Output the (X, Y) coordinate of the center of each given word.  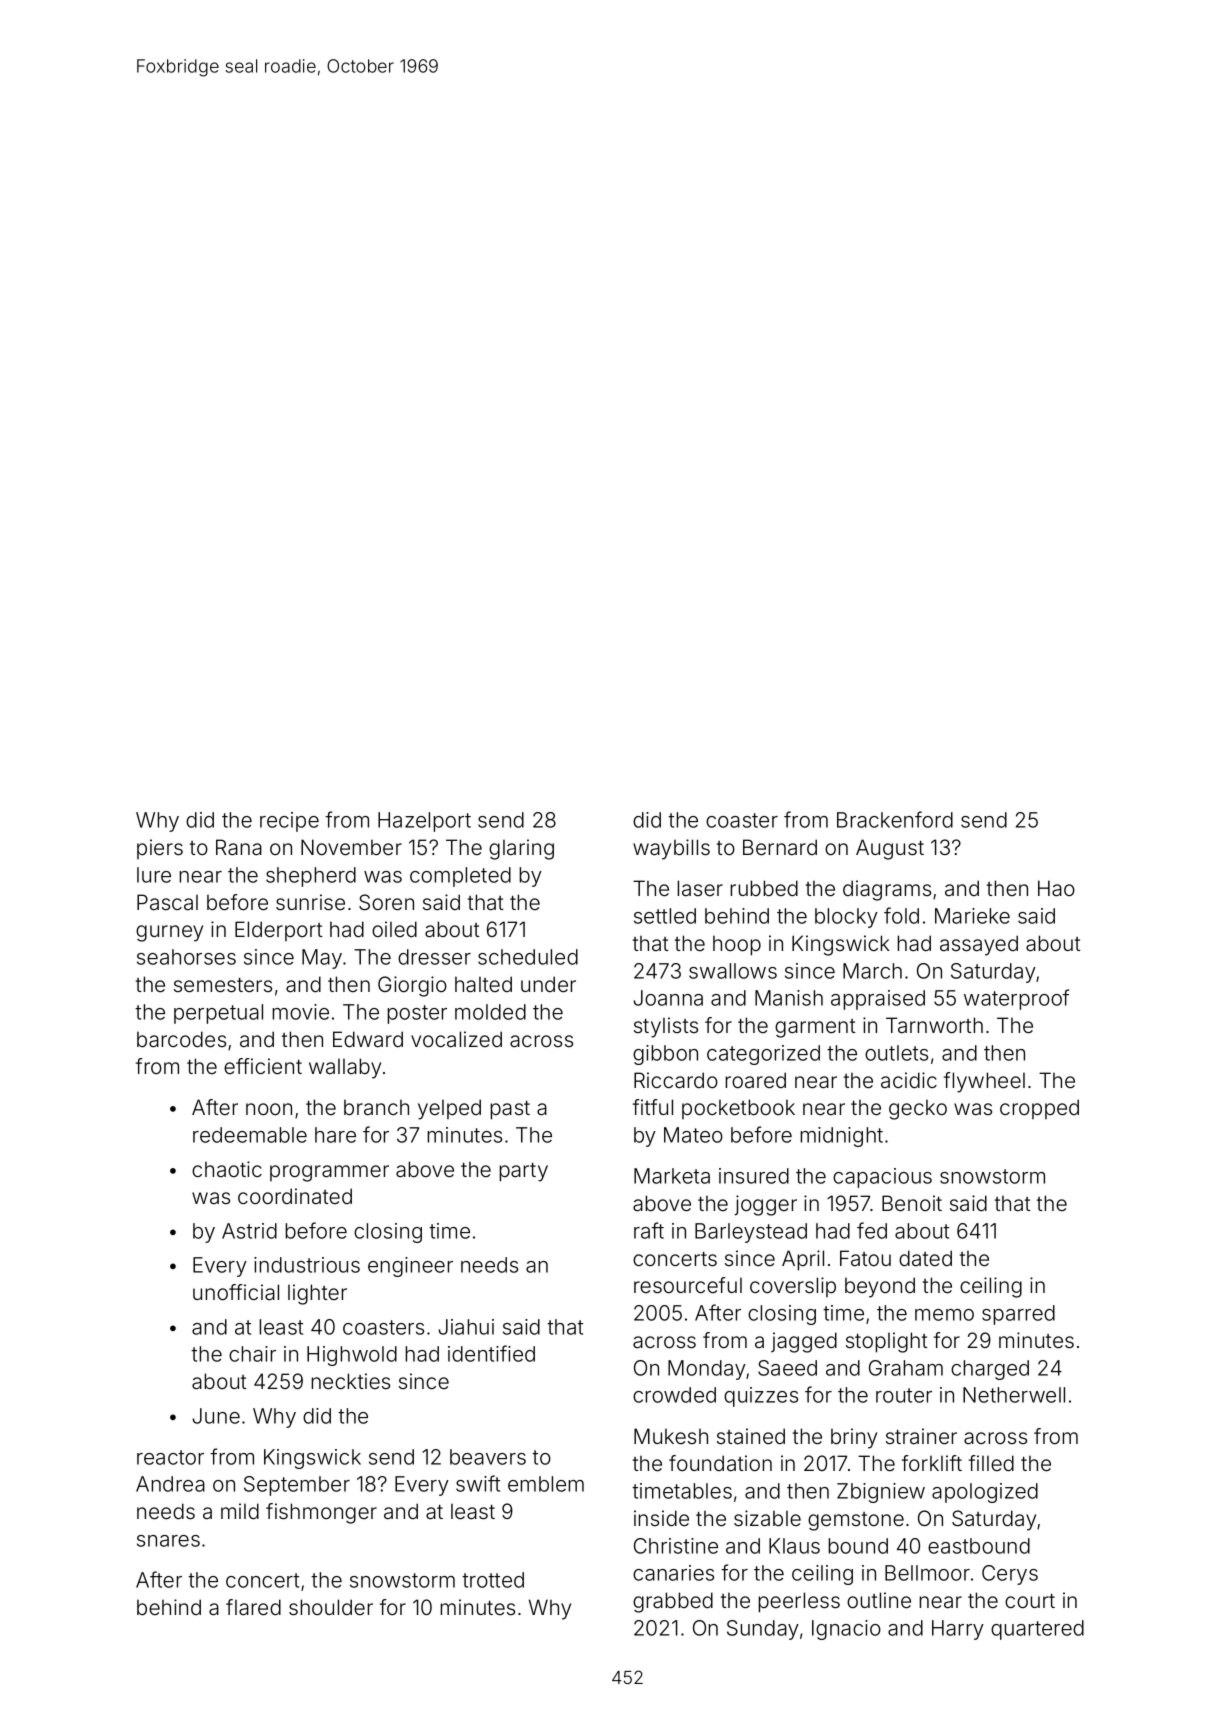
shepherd (311, 877)
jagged (804, 1342)
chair (252, 1354)
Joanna (668, 998)
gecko (918, 1110)
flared (253, 1607)
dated (925, 1258)
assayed (979, 945)
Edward (368, 1039)
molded (490, 1012)
